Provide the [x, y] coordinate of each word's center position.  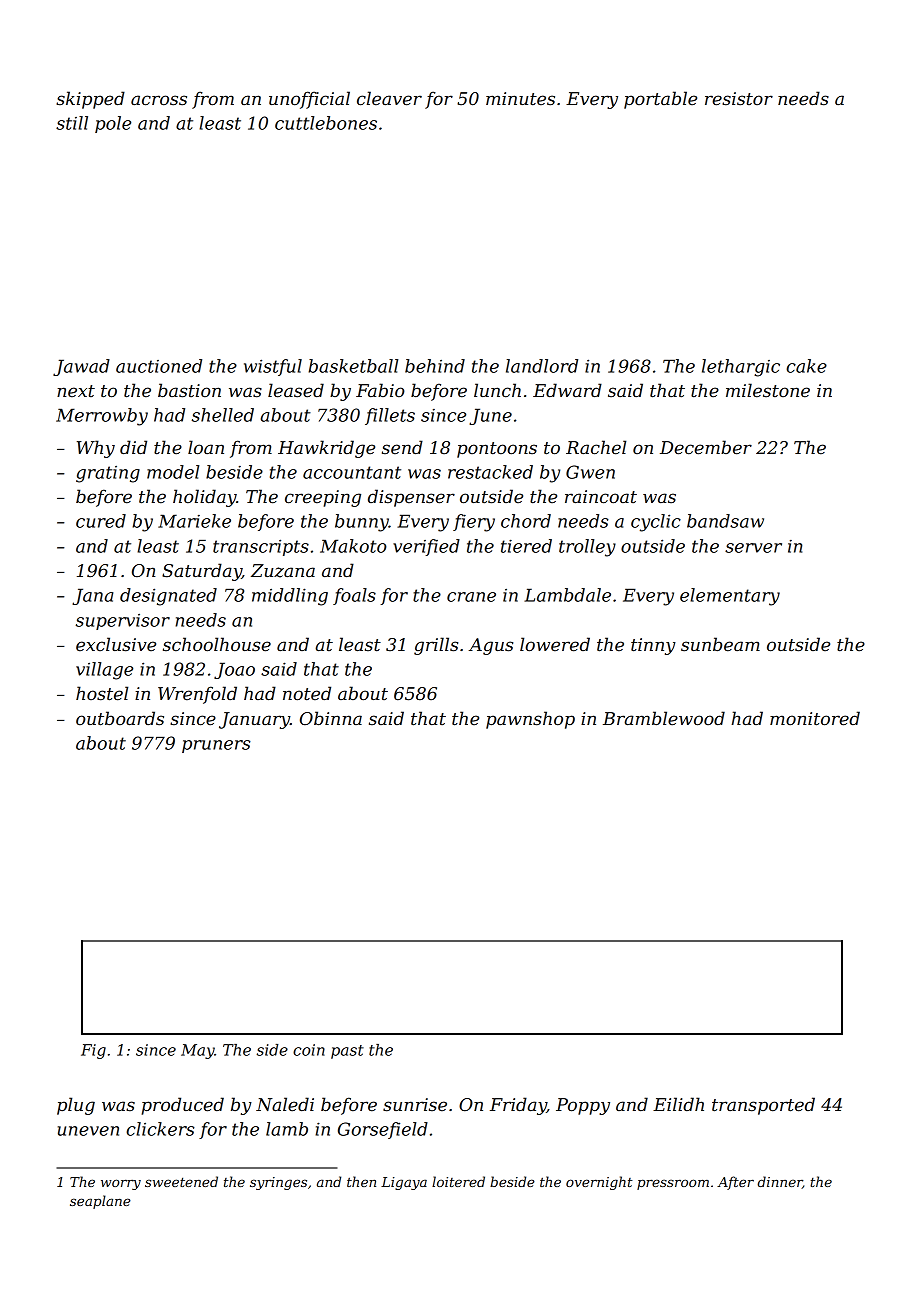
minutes [520, 99]
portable [660, 100]
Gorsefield [383, 1130]
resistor [739, 99]
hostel [102, 693]
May [198, 1051]
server [753, 548]
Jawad [81, 367]
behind [435, 366]
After [735, 1183]
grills [436, 646]
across [159, 100]
